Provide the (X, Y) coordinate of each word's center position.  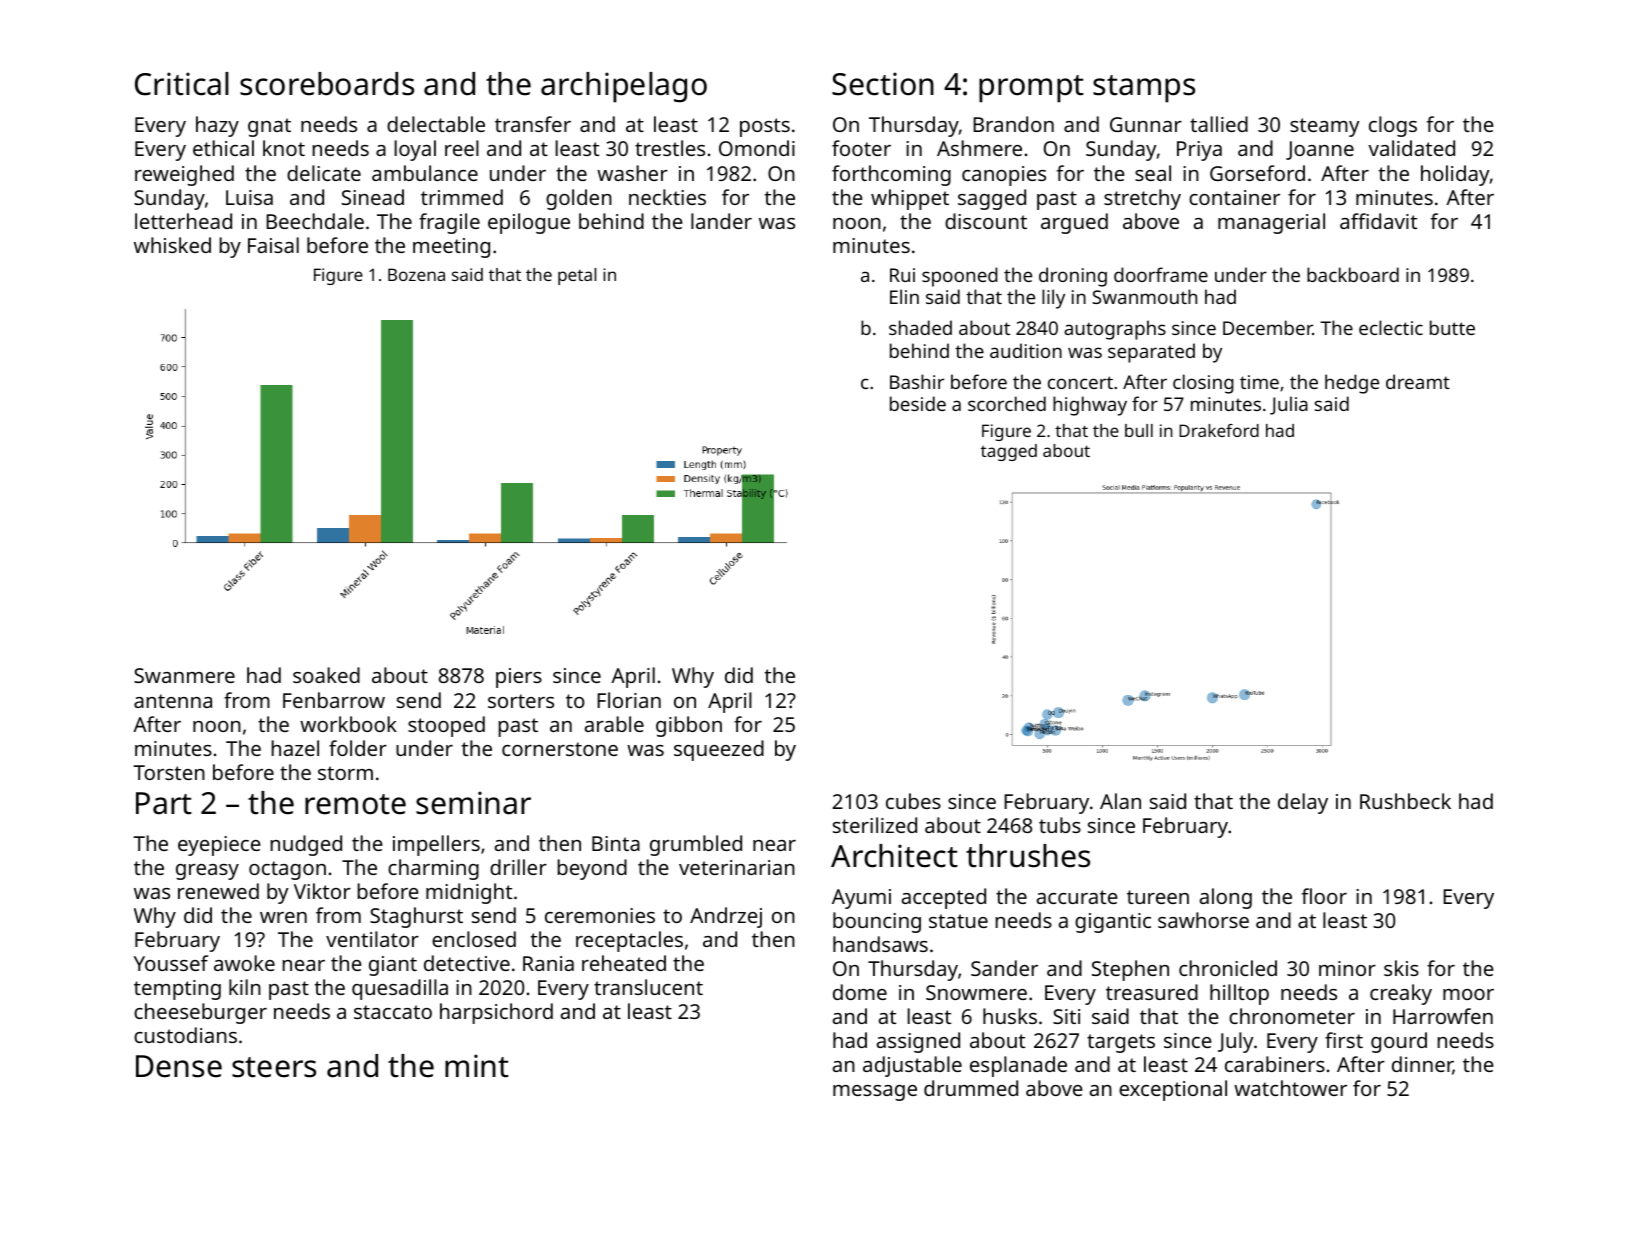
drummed (971, 1088)
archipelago (624, 87)
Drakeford (1219, 430)
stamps (1144, 89)
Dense (179, 1066)
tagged (1009, 452)
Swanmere (184, 675)
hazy (217, 126)
